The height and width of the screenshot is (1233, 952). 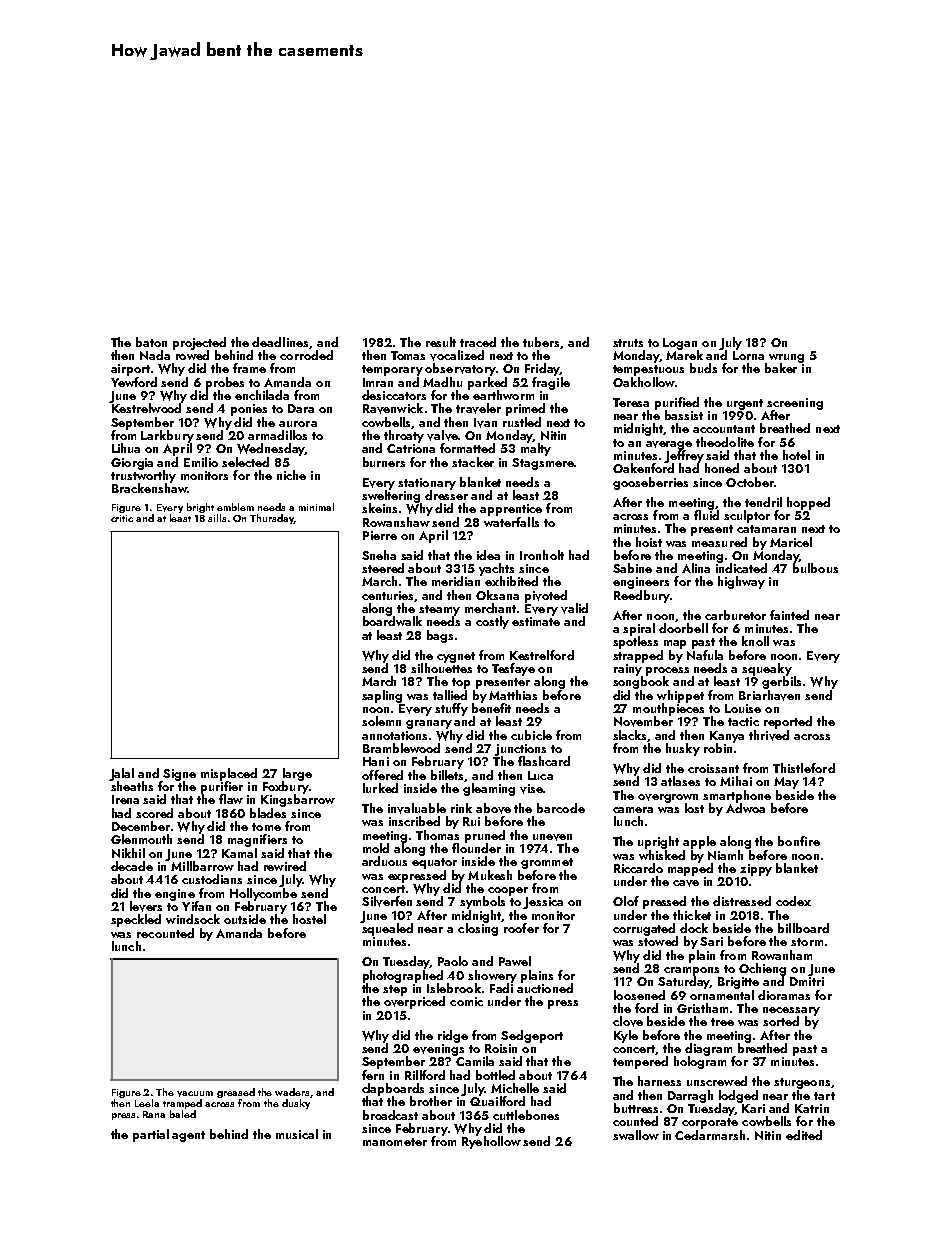 What do you see at coordinates (542, 555) in the screenshot?
I see `Ironholt` at bounding box center [542, 555].
